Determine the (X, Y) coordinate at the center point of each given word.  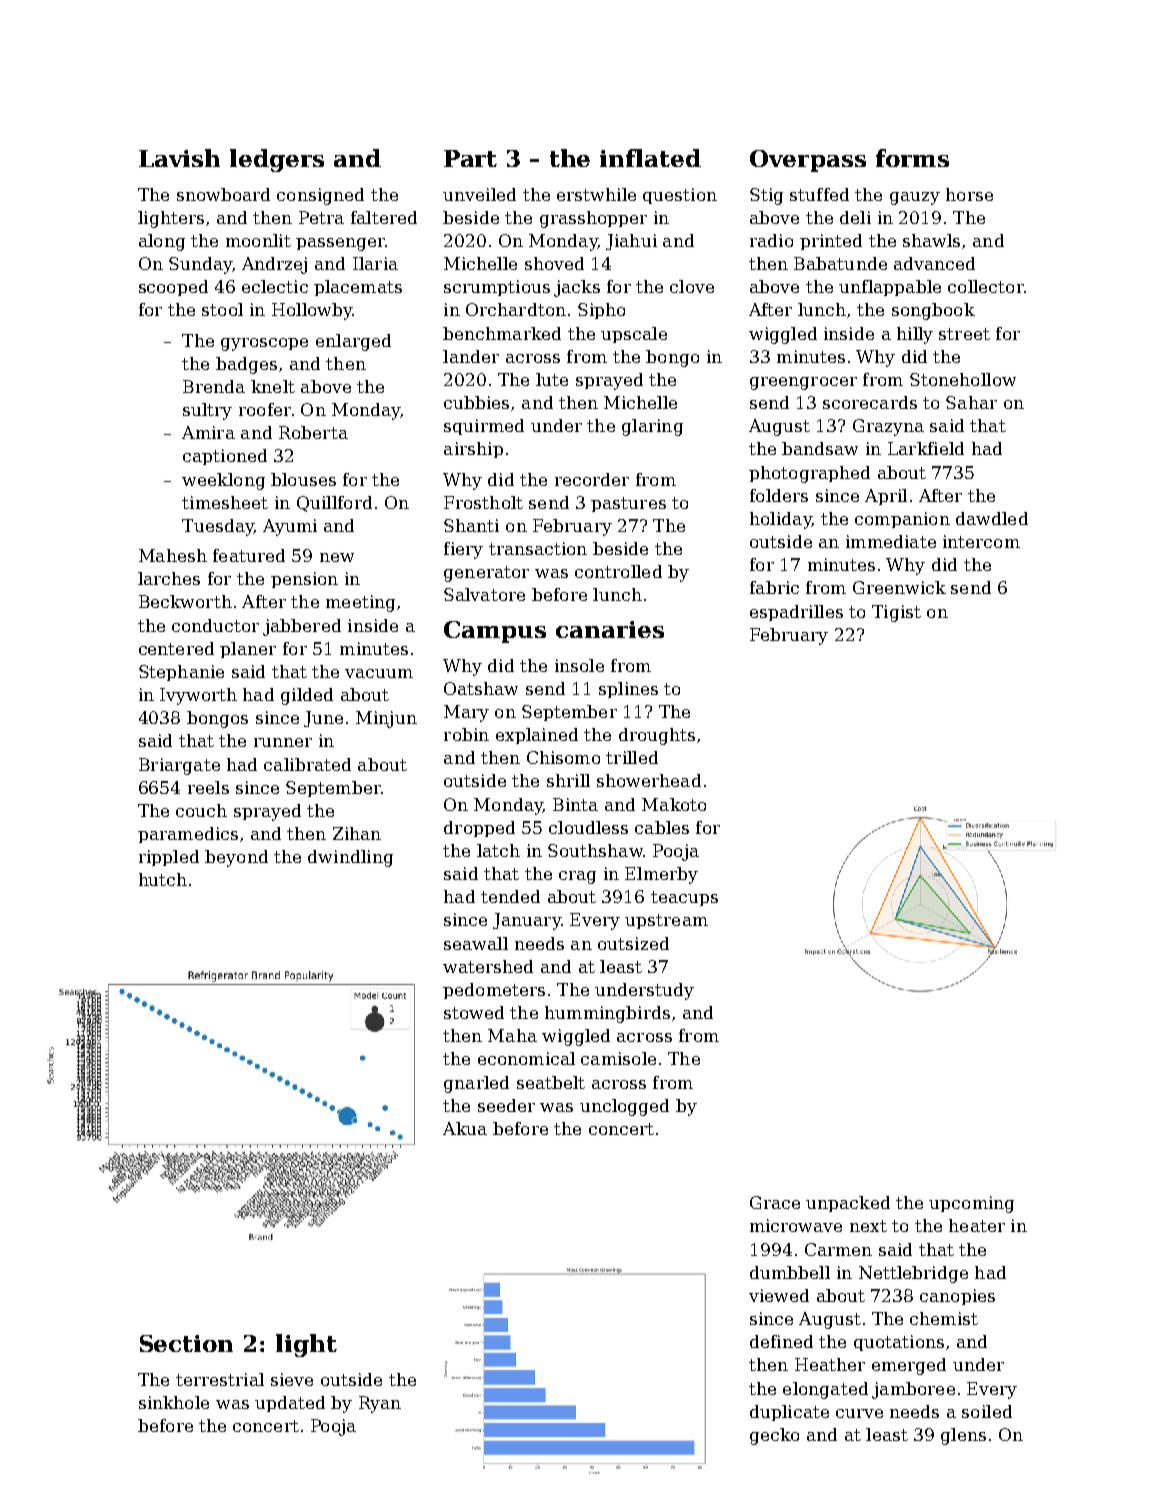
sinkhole (174, 1402)
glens (963, 1436)
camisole (618, 1058)
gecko (774, 1436)
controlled (618, 571)
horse (969, 194)
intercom (981, 541)
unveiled (479, 194)
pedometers (494, 991)
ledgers (277, 160)
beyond (236, 858)
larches (169, 578)
